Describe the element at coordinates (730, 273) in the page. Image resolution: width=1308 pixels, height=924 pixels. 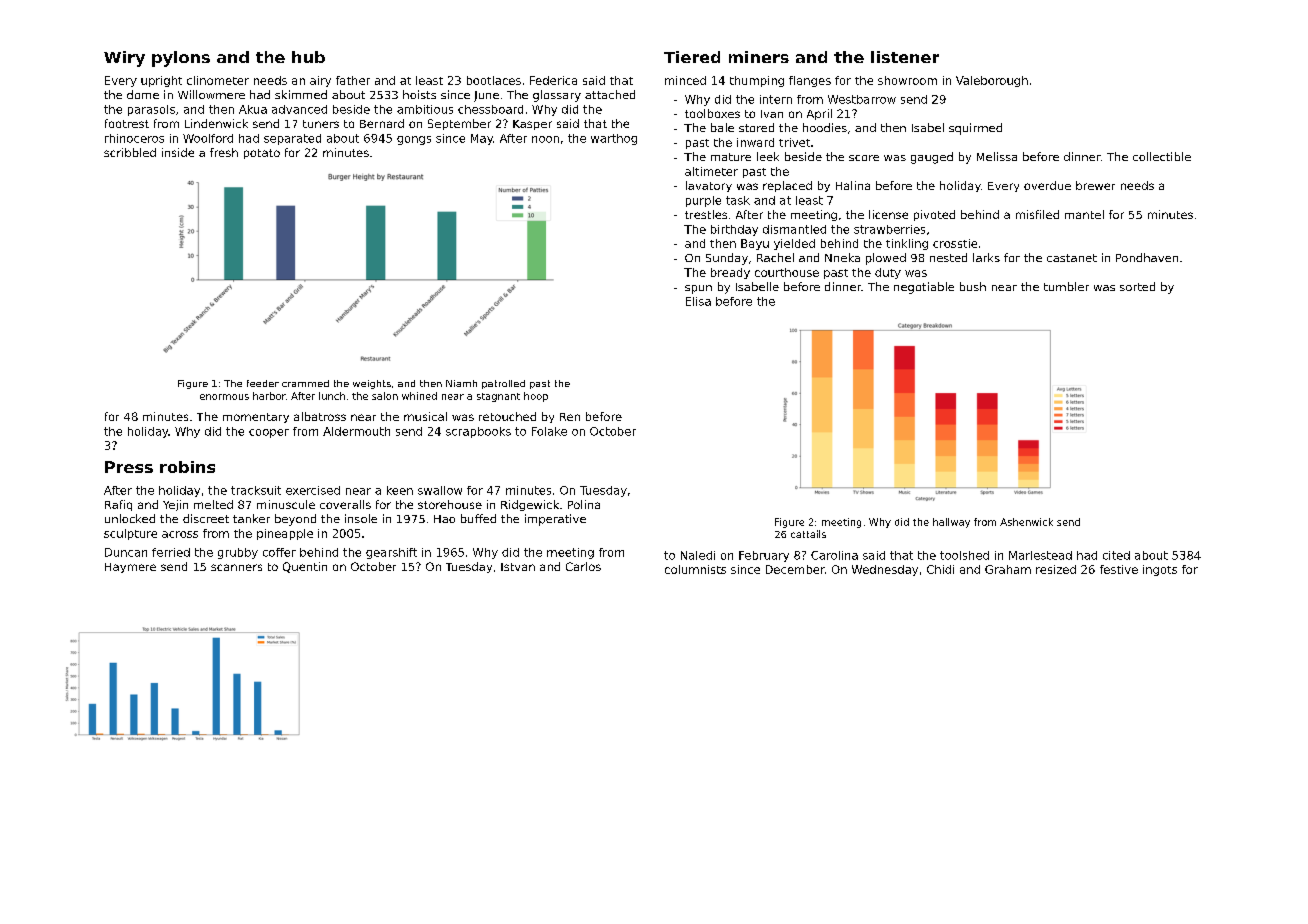
I see `bready` at that location.
